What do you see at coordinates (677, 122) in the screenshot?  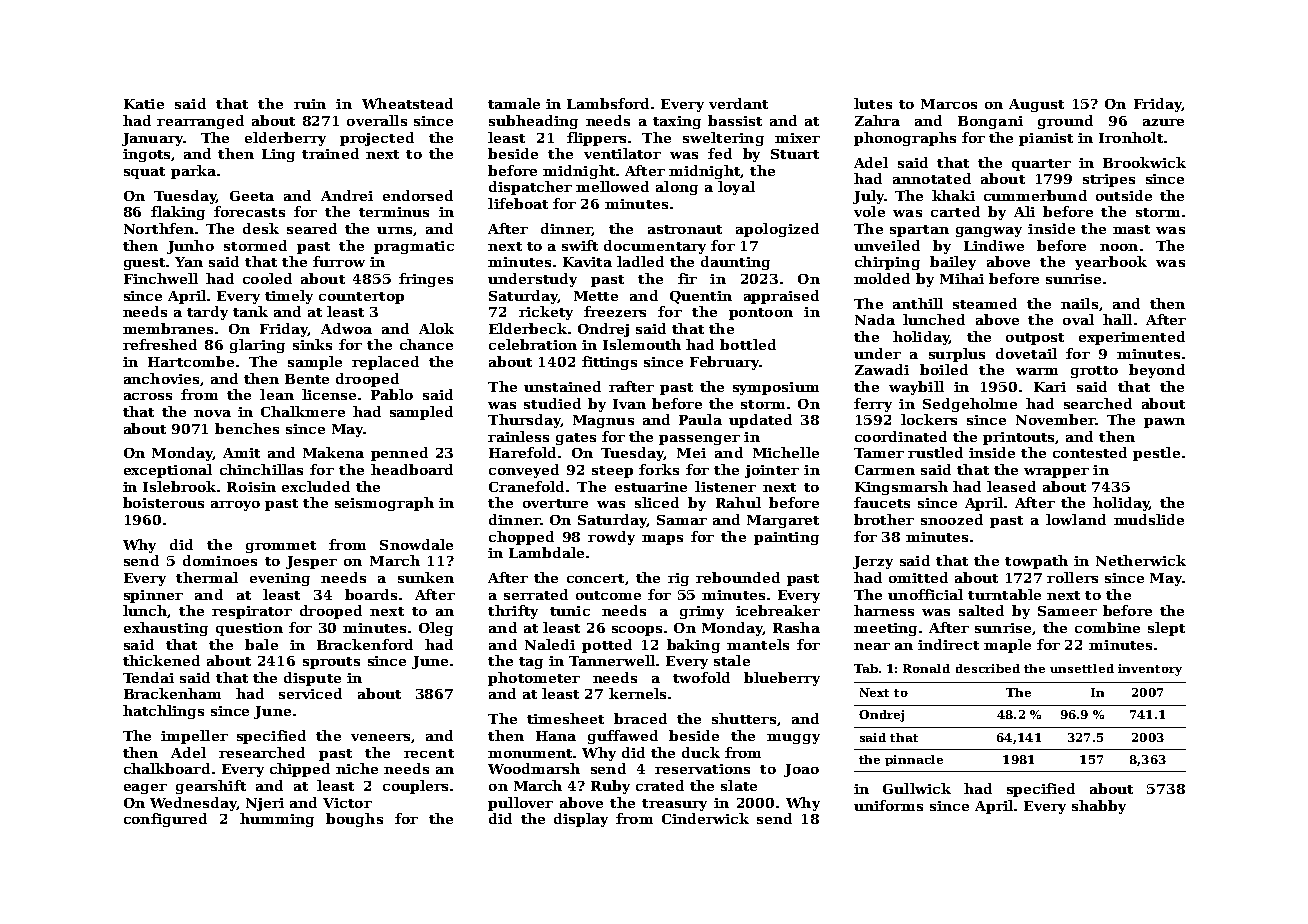 I see `taxing` at bounding box center [677, 122].
